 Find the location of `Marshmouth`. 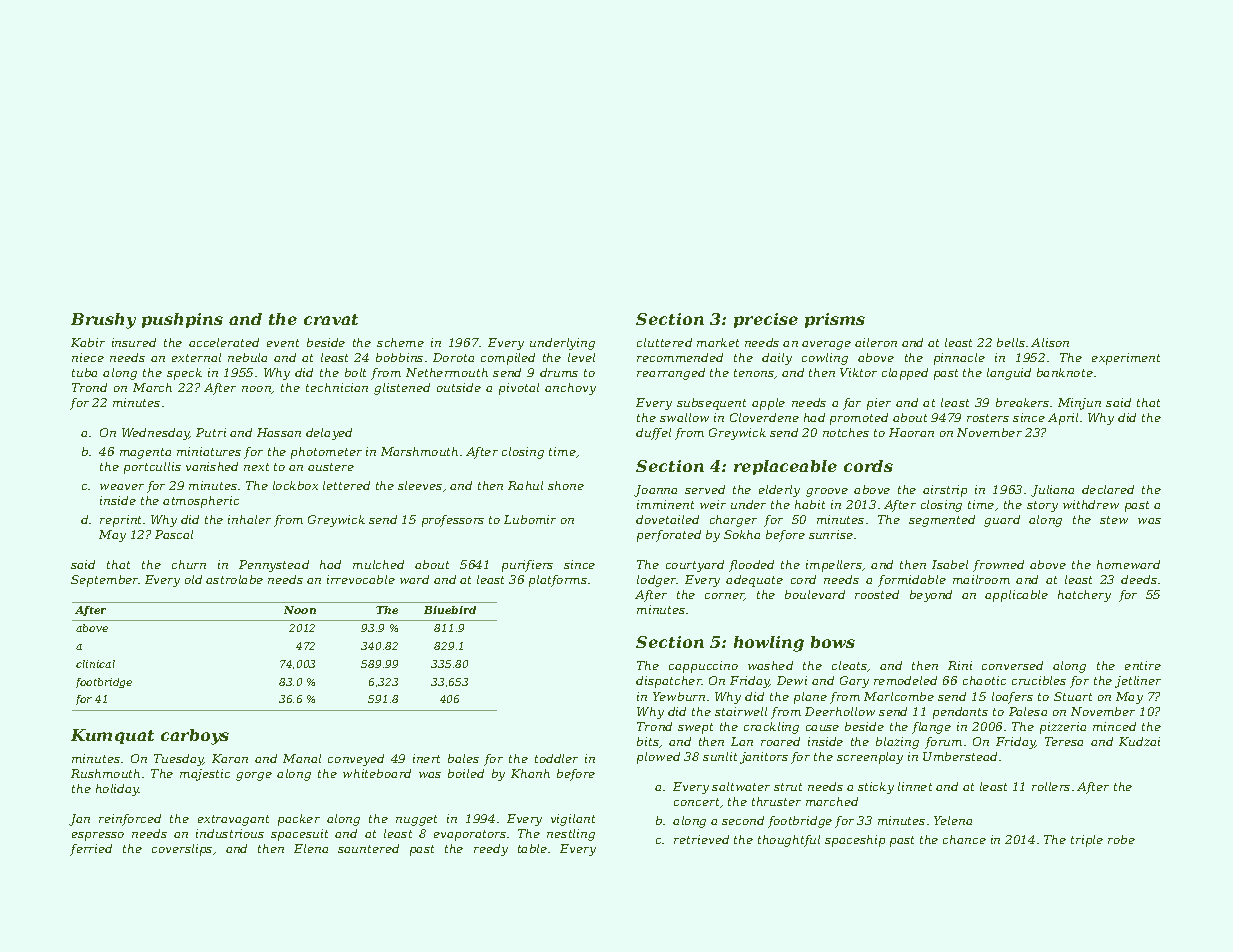

Marshmouth is located at coordinates (419, 451).
